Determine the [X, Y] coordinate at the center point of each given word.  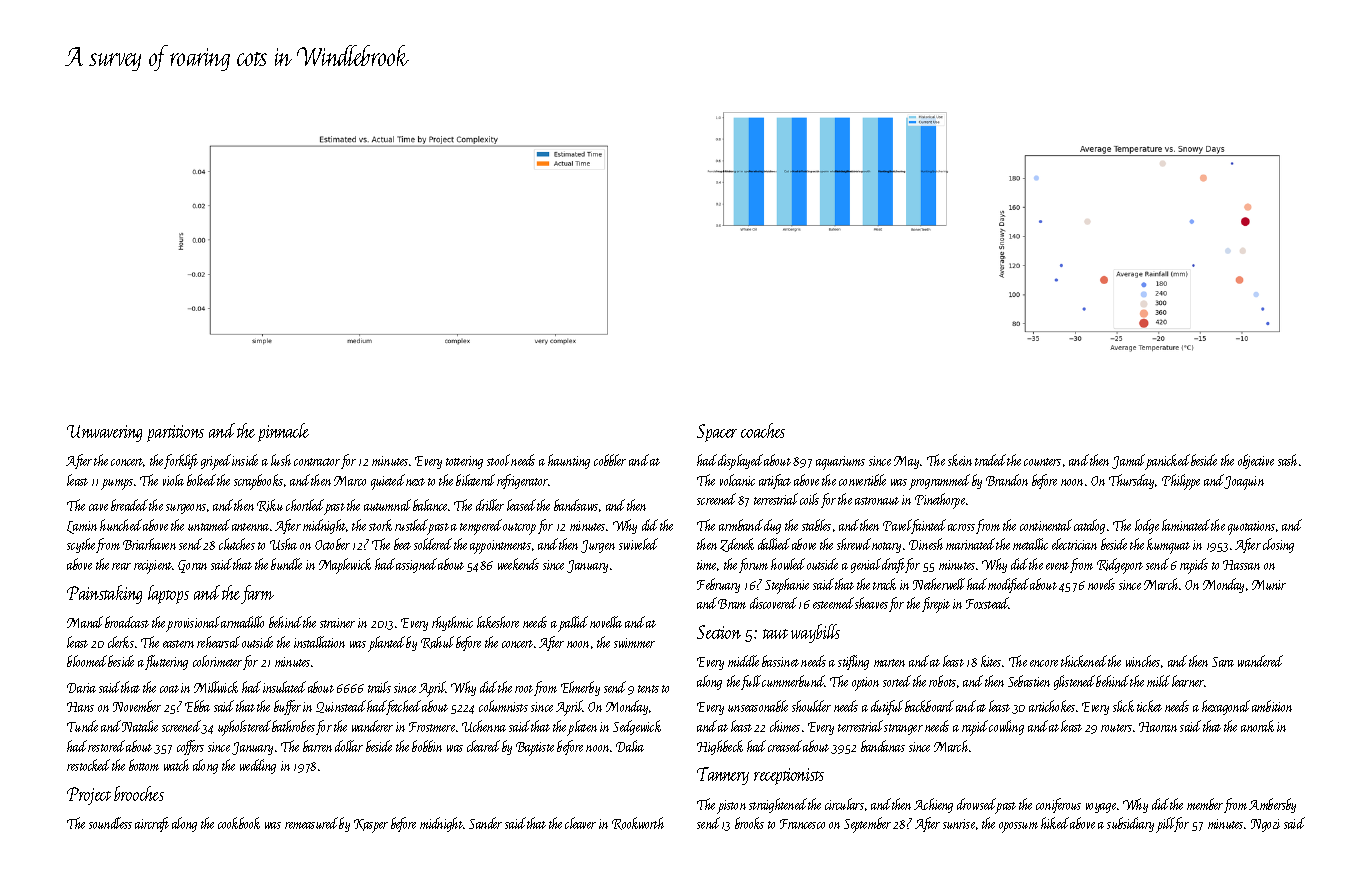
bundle [286, 564]
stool [498, 460]
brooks [749, 823]
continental [1046, 525]
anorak [1257, 726]
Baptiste [535, 749]
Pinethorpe [940, 501]
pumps [117, 484]
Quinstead [341, 706]
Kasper [371, 826]
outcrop [519, 529]
